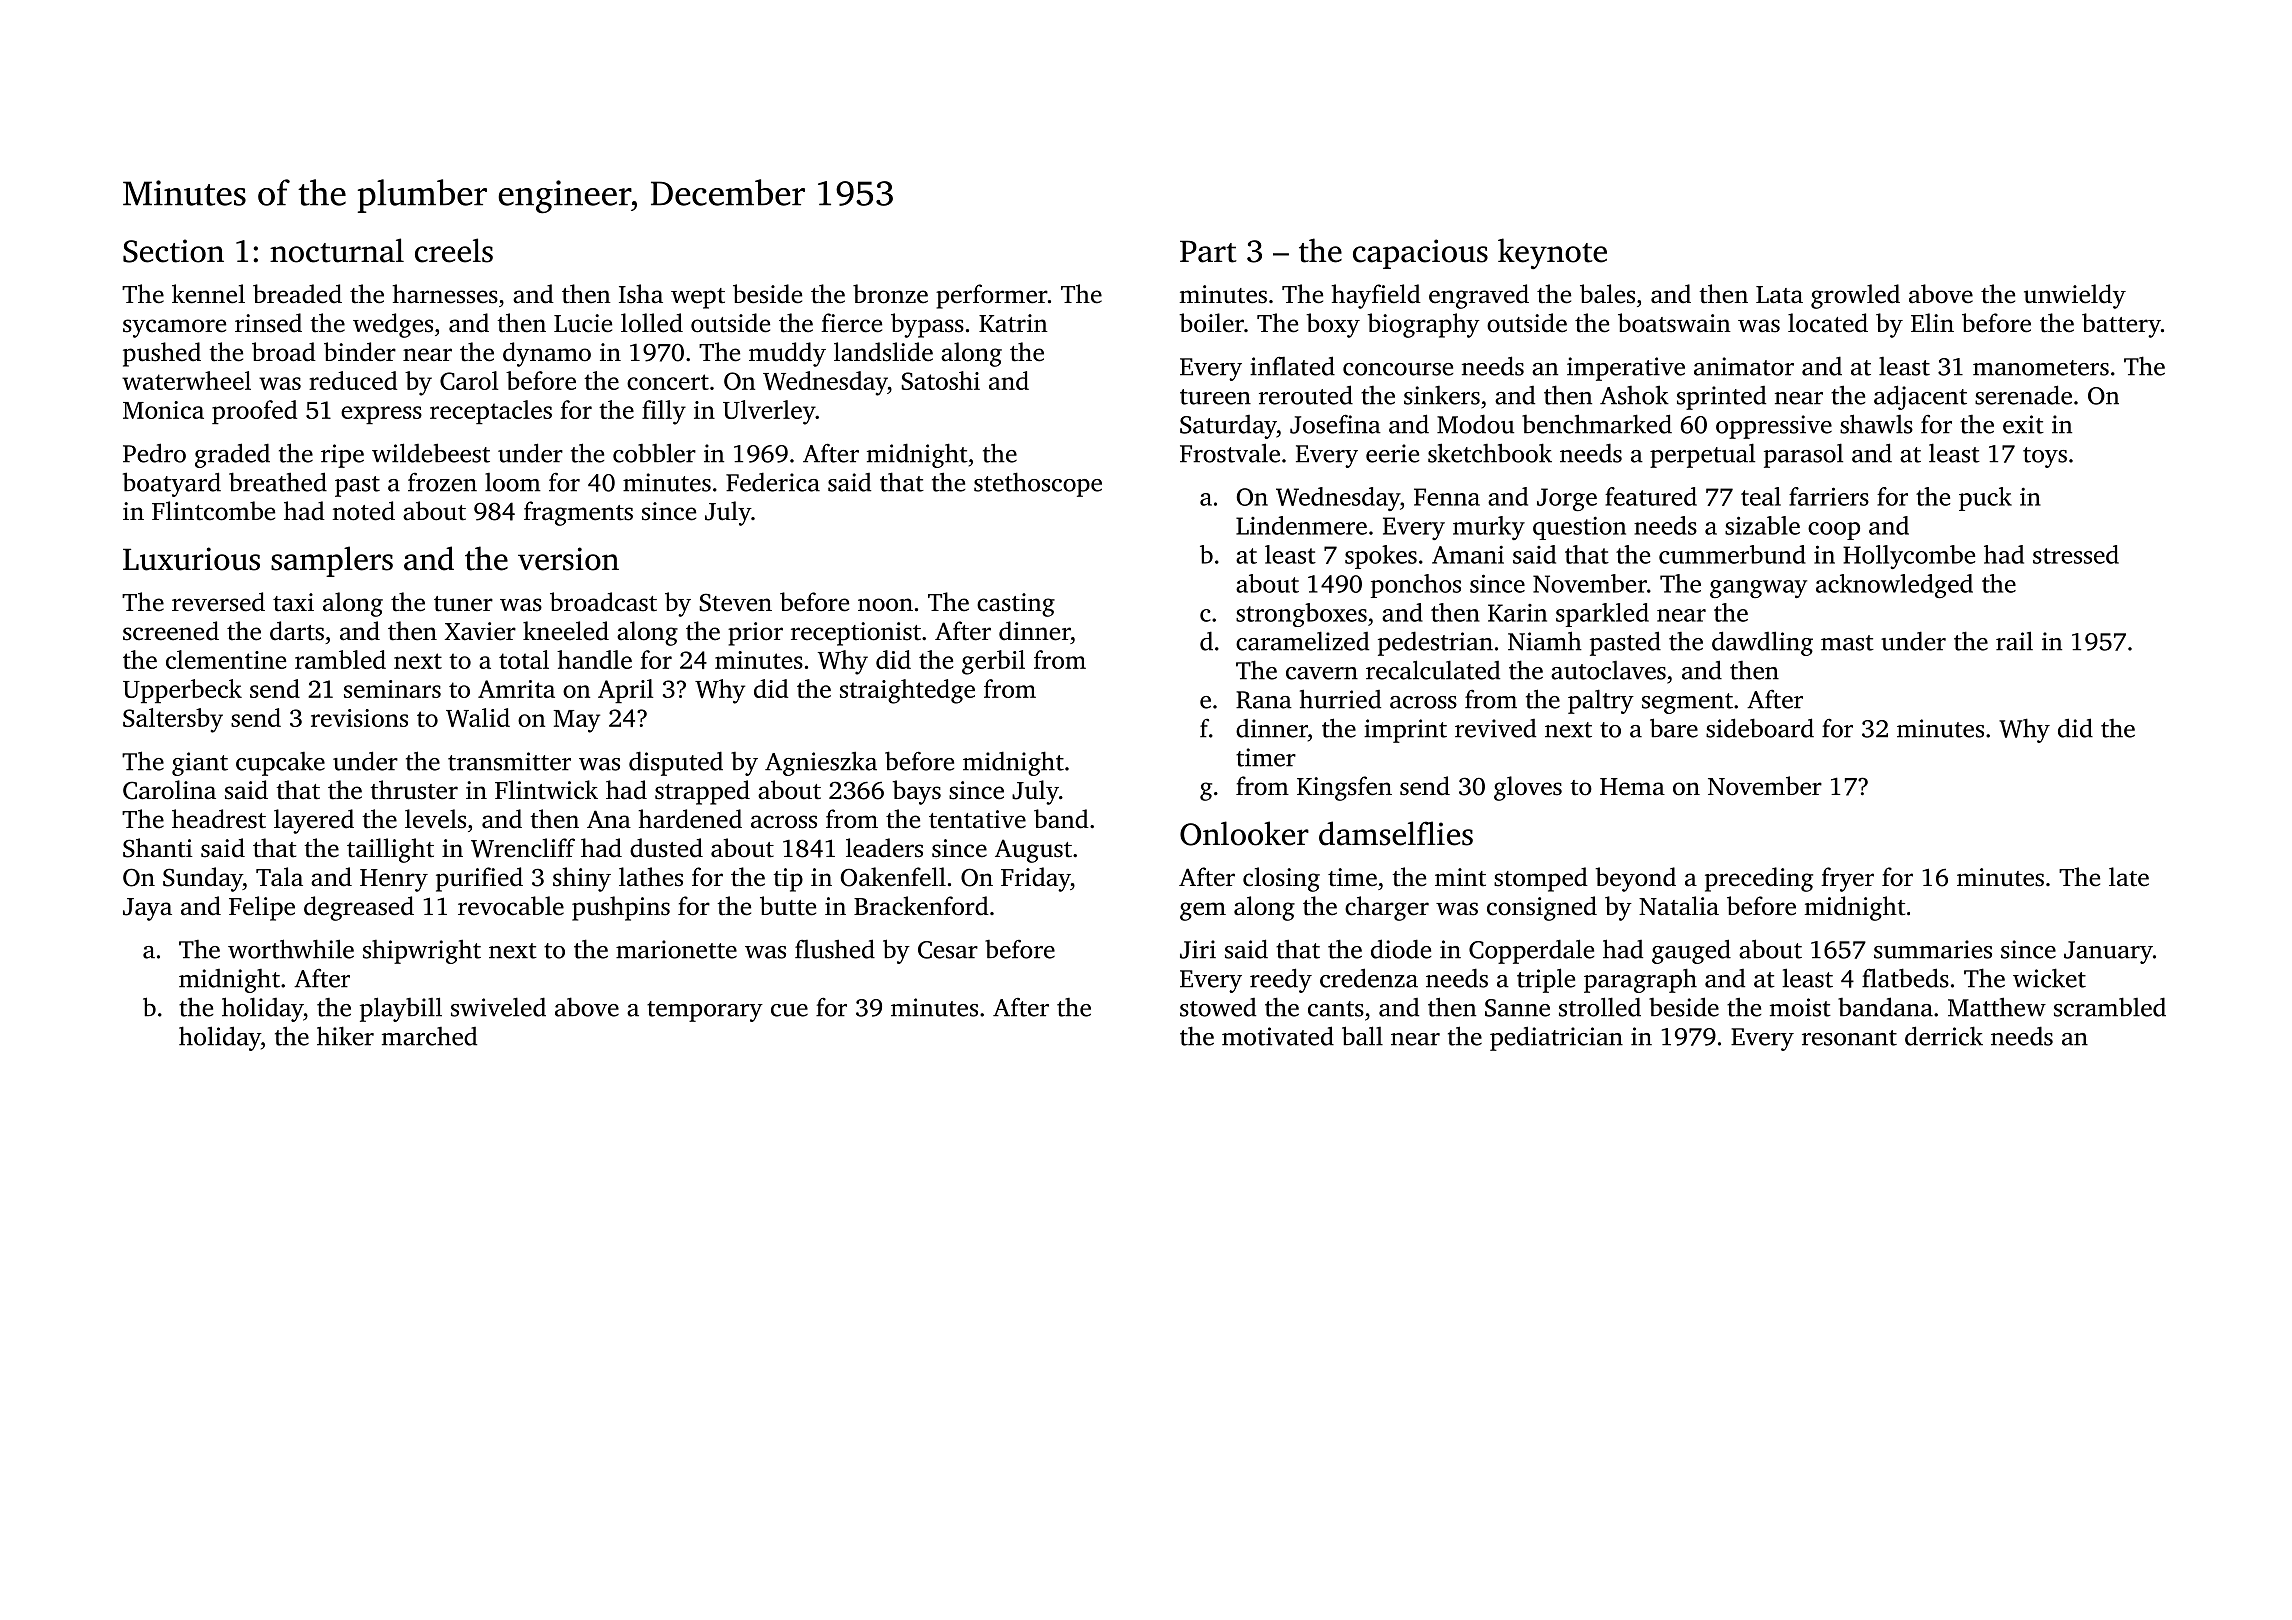 This page has width=2292, height=1620. Describe the element at coordinates (171, 631) in the page. I see `screened` at that location.
